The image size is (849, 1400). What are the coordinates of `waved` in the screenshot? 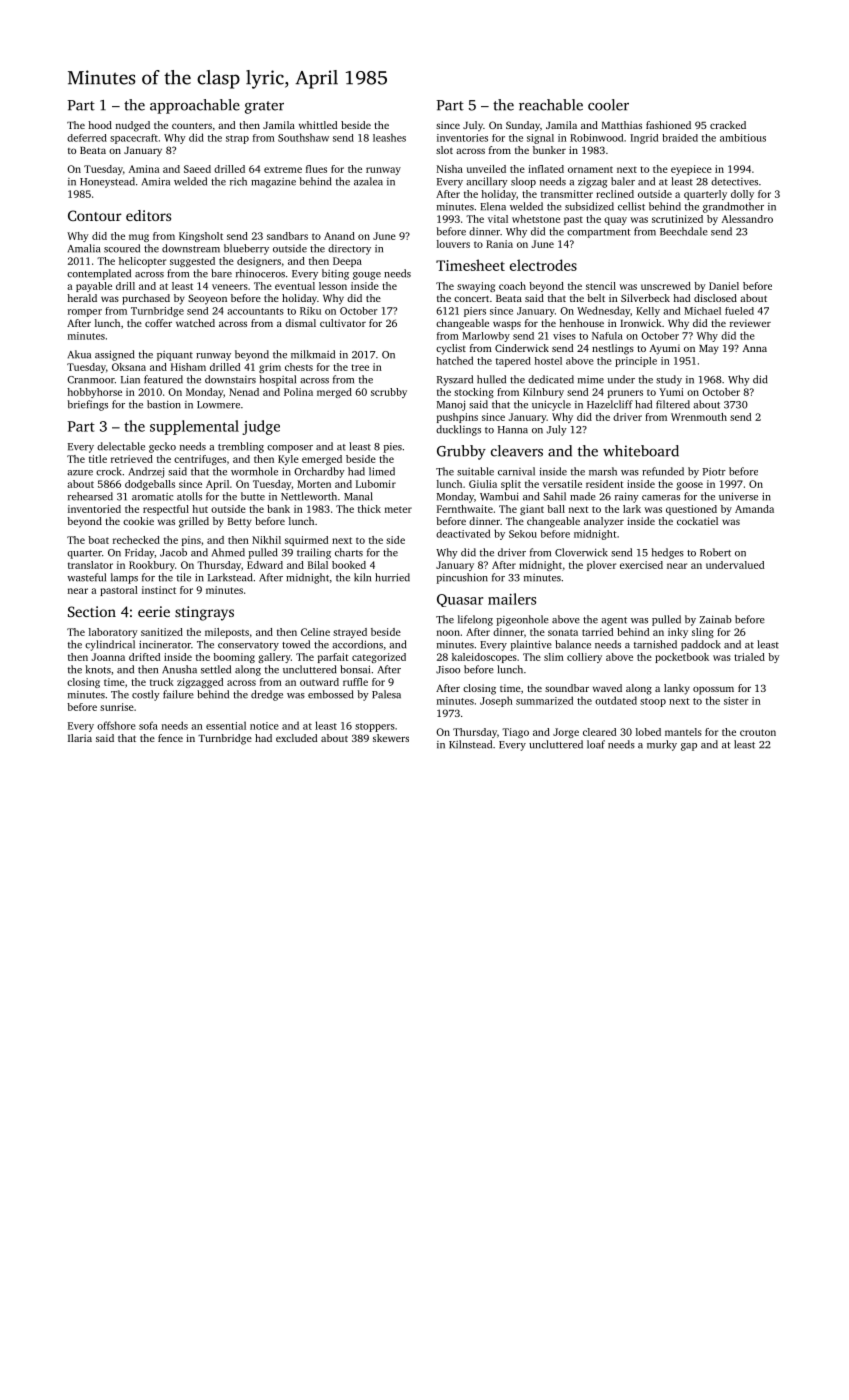 It's located at (607, 688).
